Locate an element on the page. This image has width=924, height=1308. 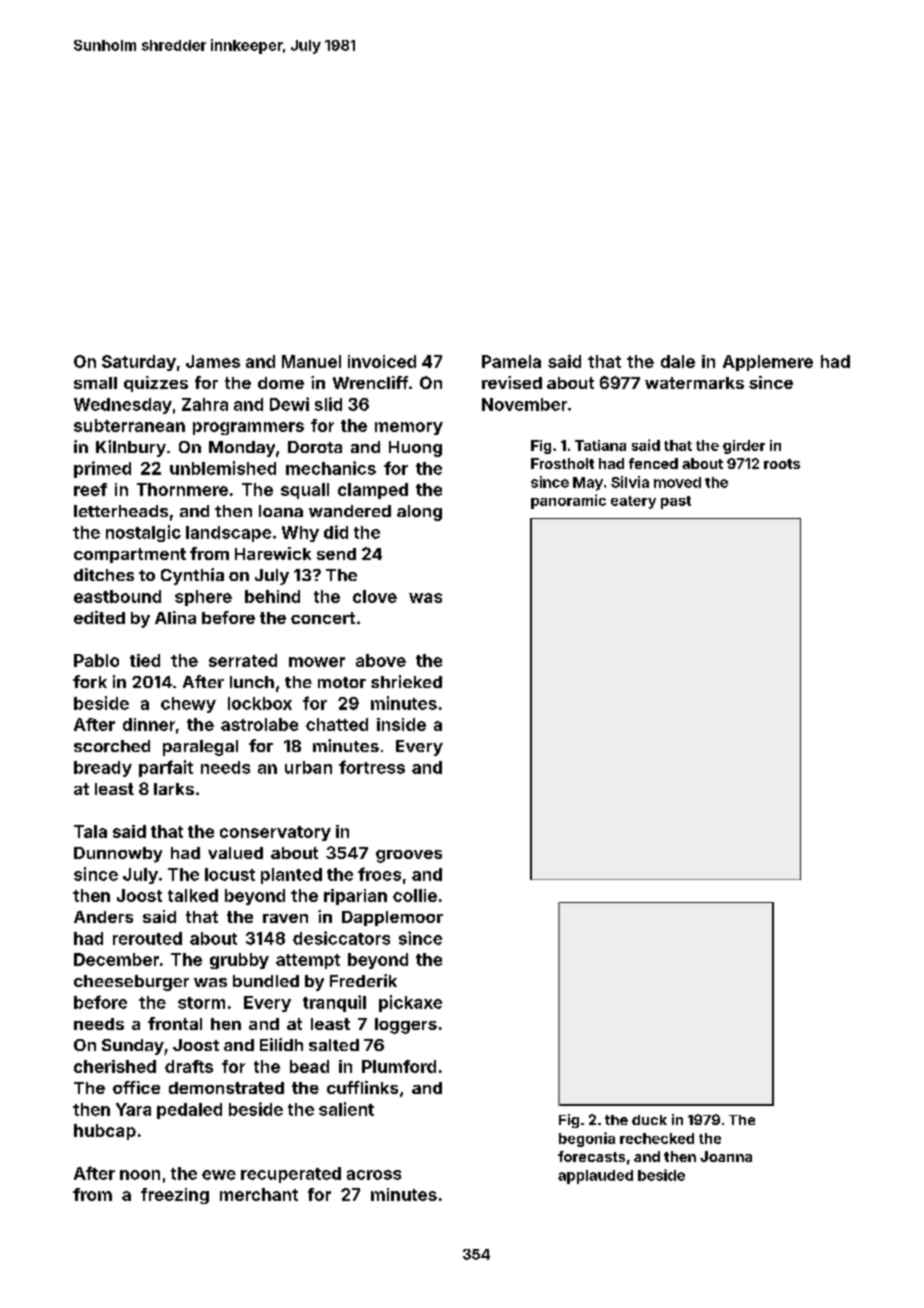
motor is located at coordinates (342, 682).
